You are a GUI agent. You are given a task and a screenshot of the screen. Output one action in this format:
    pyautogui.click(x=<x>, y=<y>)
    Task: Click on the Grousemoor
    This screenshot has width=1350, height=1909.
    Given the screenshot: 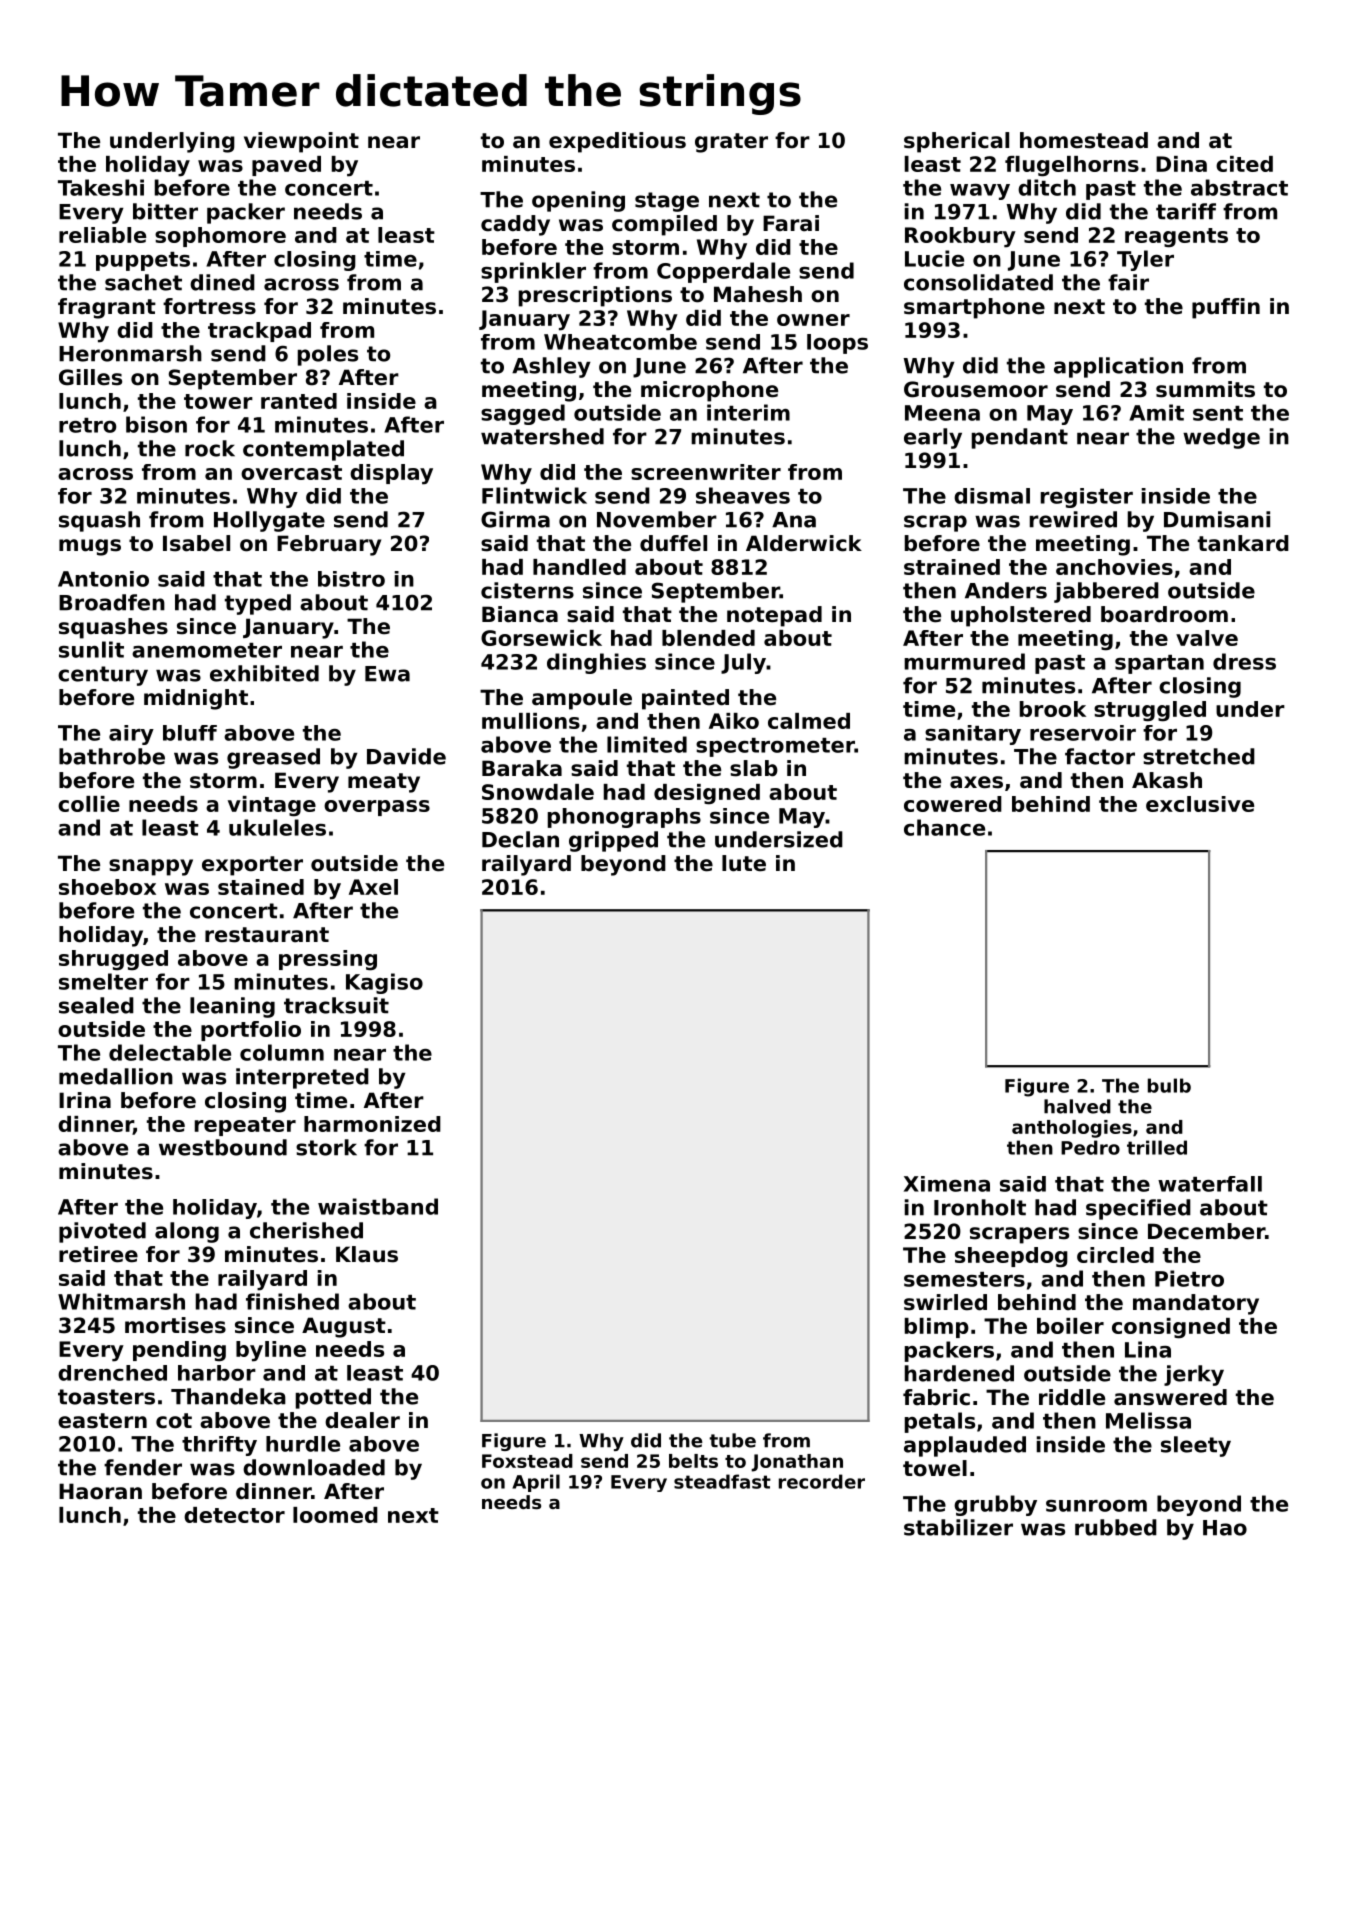 What is the action you would take?
    pyautogui.click(x=976, y=389)
